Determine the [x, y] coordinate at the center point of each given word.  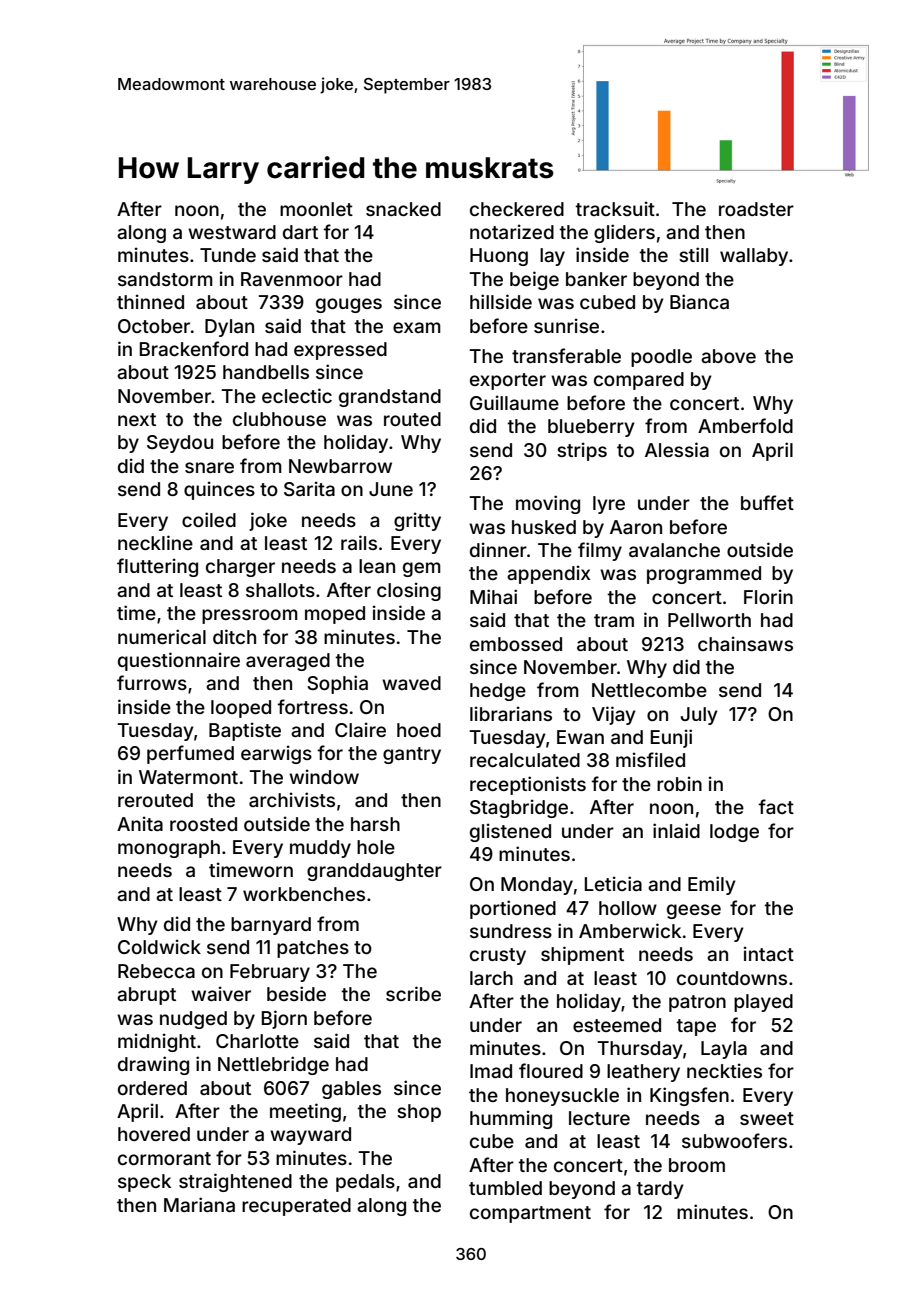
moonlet [316, 209]
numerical [162, 636]
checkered [517, 209]
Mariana [199, 1204]
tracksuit [615, 208]
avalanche [674, 550]
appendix [548, 574]
